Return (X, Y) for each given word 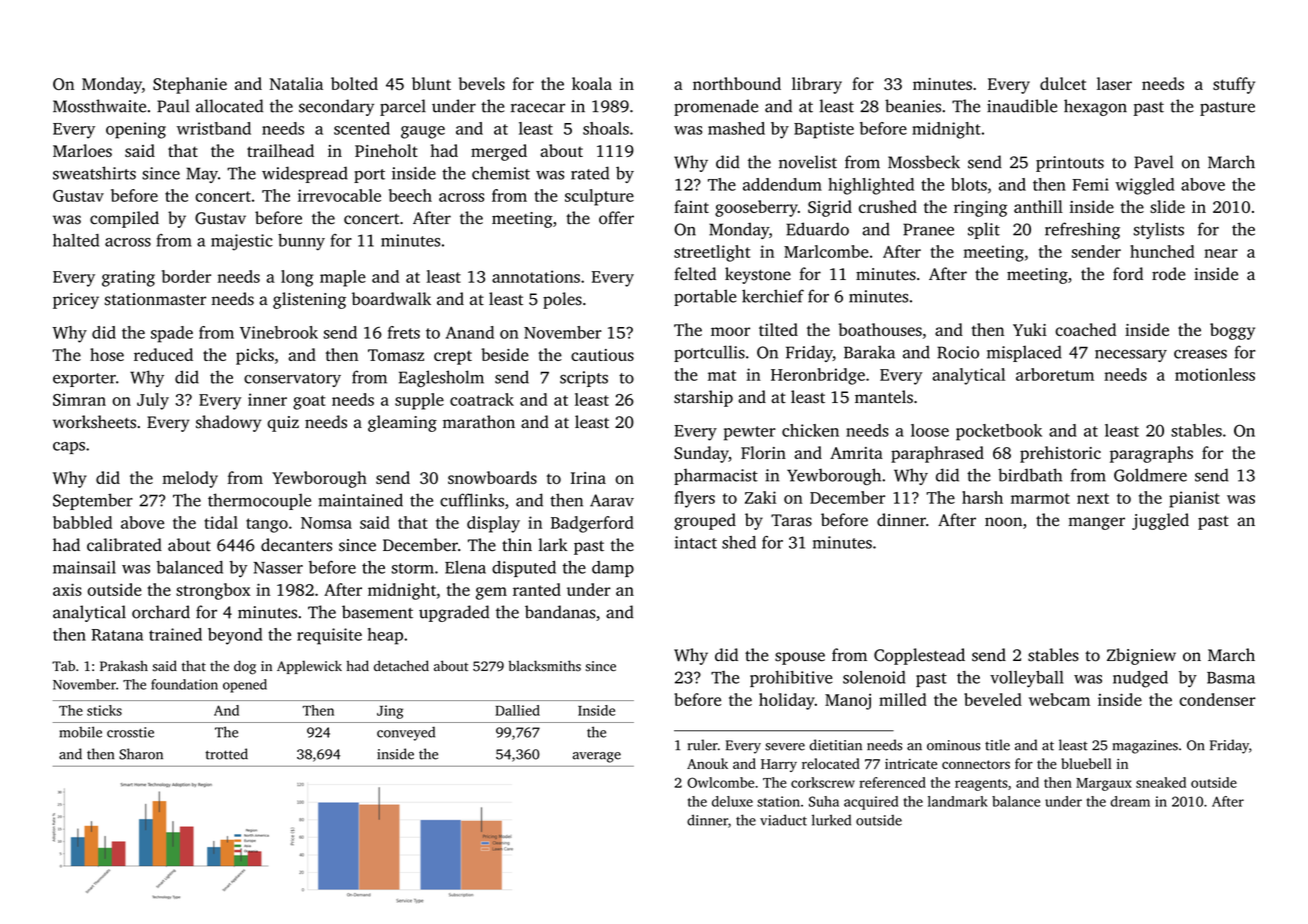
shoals (606, 128)
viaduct (783, 820)
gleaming (402, 423)
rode (1169, 274)
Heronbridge (818, 376)
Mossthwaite (99, 106)
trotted (226, 754)
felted (695, 274)
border (186, 276)
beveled (993, 699)
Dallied (517, 710)
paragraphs (1151, 454)
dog (245, 667)
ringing (980, 209)
